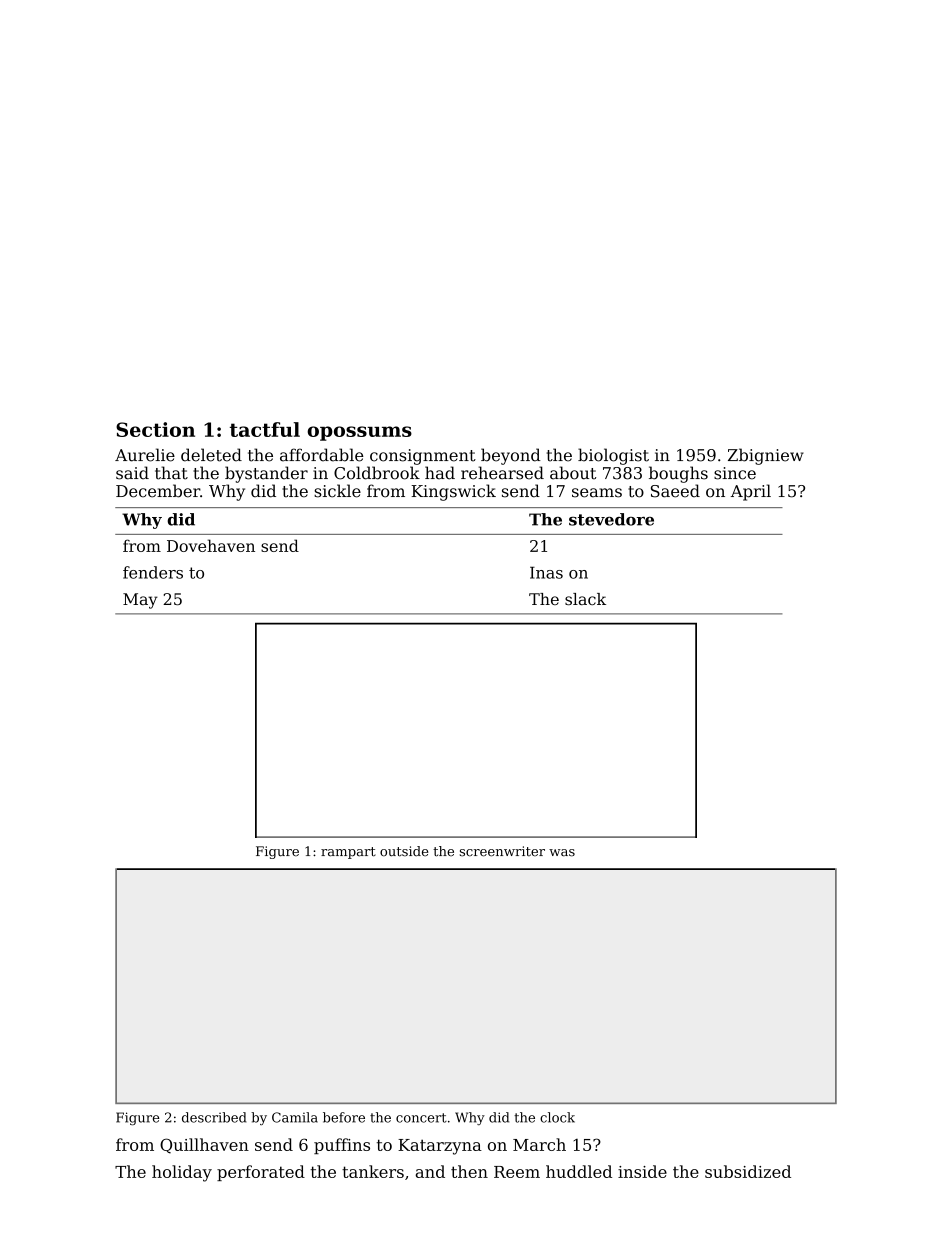 Image resolution: width=952 pixels, height=1233 pixels. Describe the element at coordinates (766, 456) in the screenshot. I see `Zbigniew` at that location.
